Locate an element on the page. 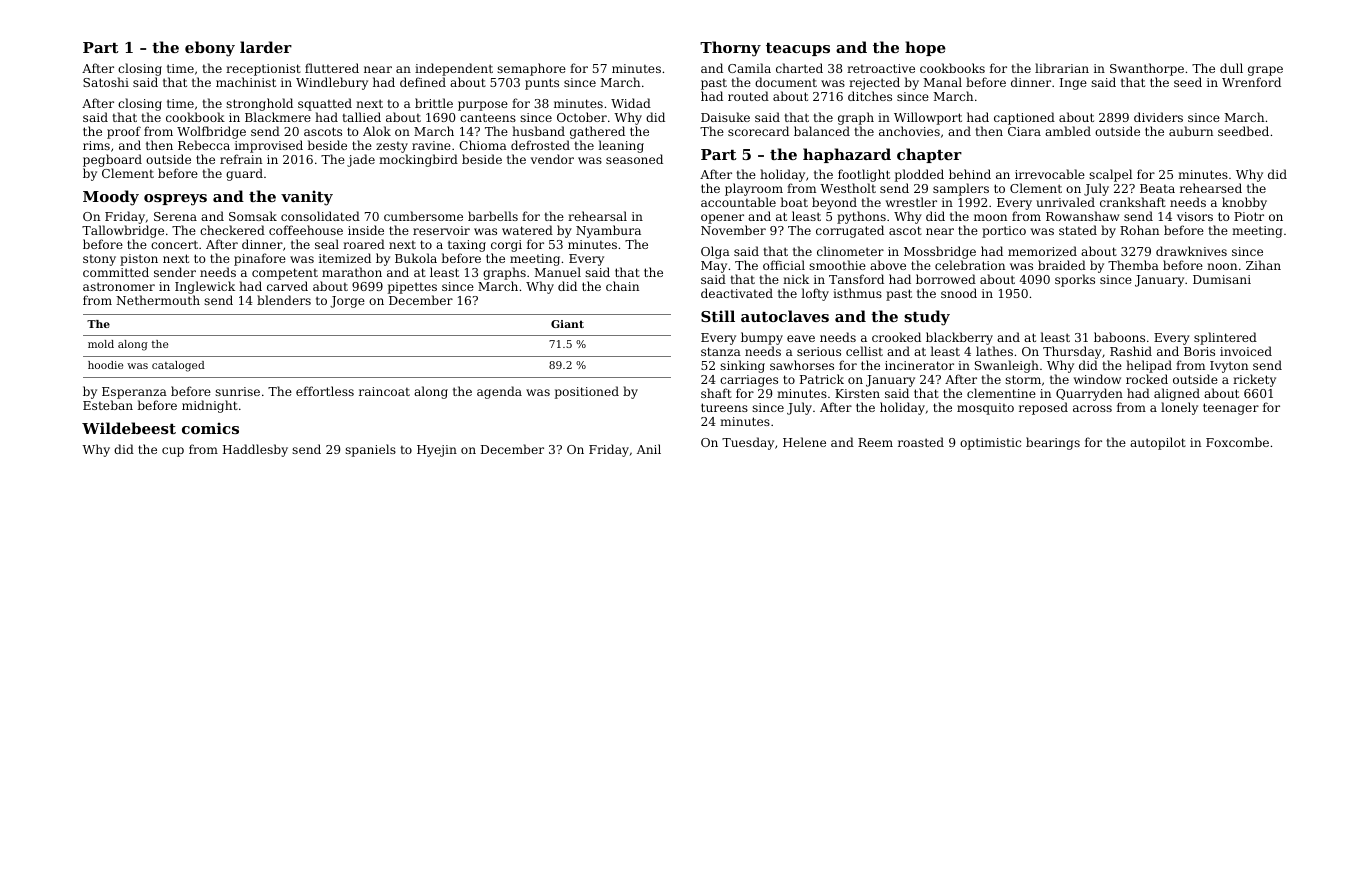  Giant is located at coordinates (567, 324).
